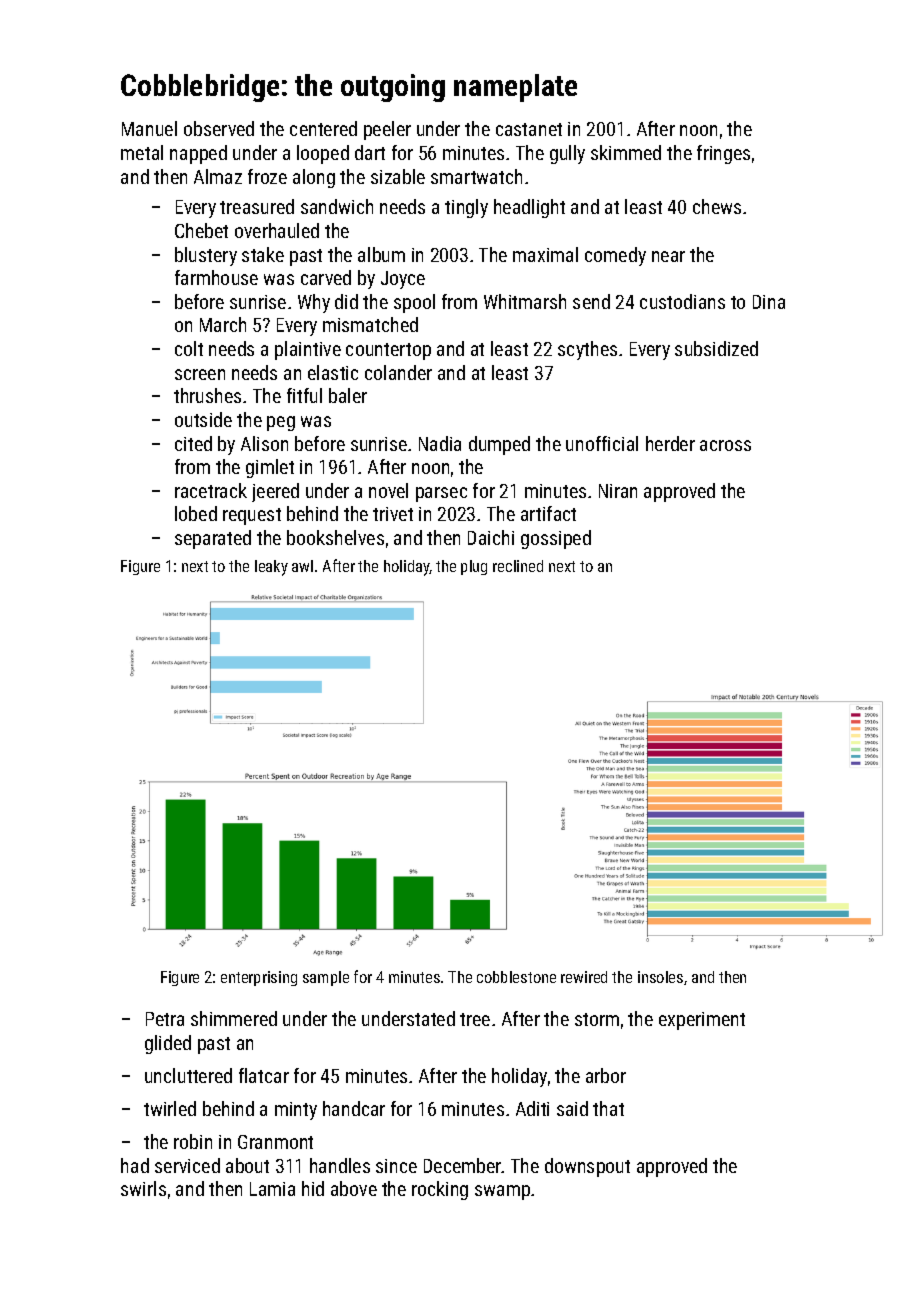  What do you see at coordinates (143, 1188) in the document?
I see `swirls` at bounding box center [143, 1188].
